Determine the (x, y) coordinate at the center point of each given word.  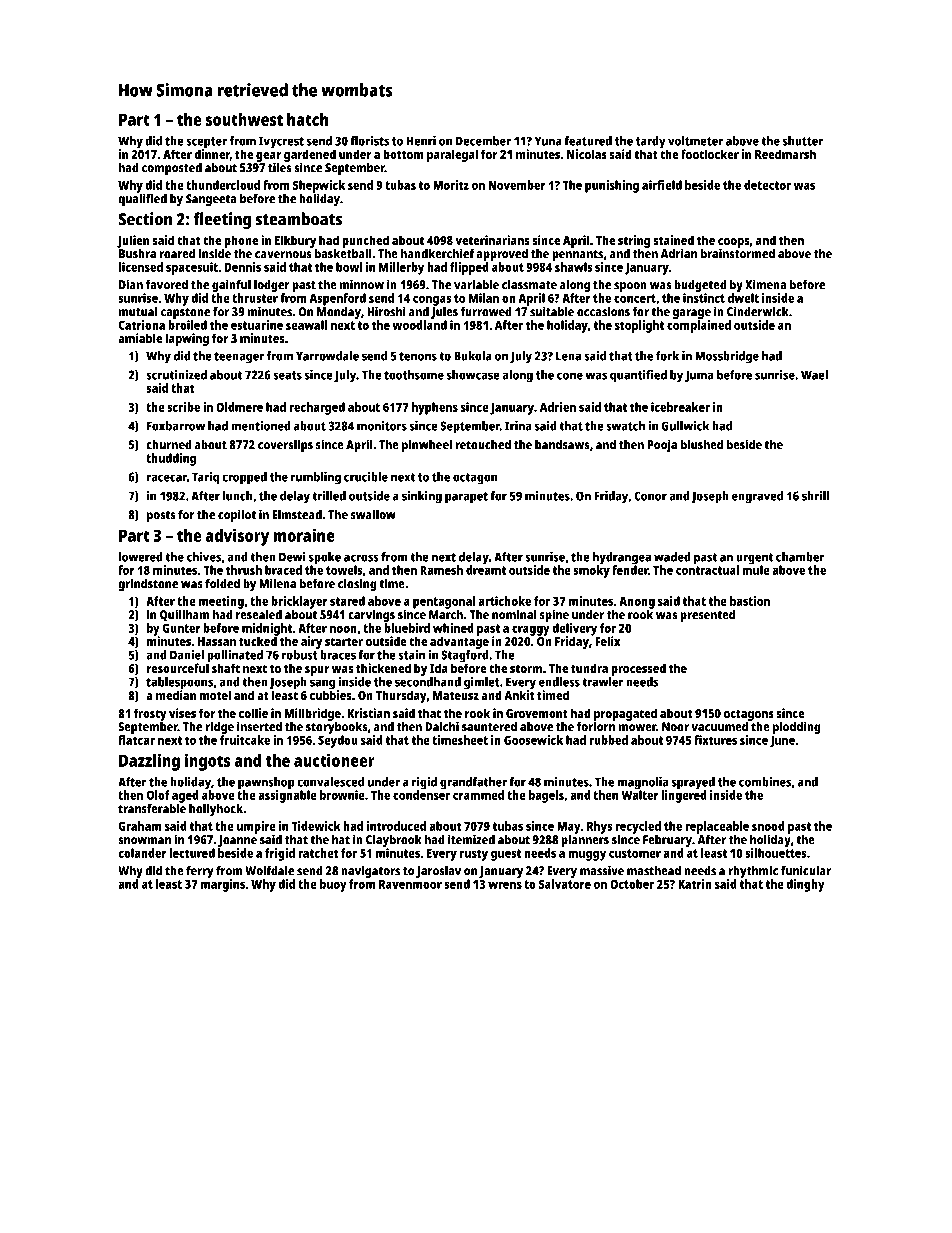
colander (142, 853)
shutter (803, 141)
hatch (307, 119)
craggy (531, 631)
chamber (800, 557)
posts (161, 516)
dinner (212, 155)
